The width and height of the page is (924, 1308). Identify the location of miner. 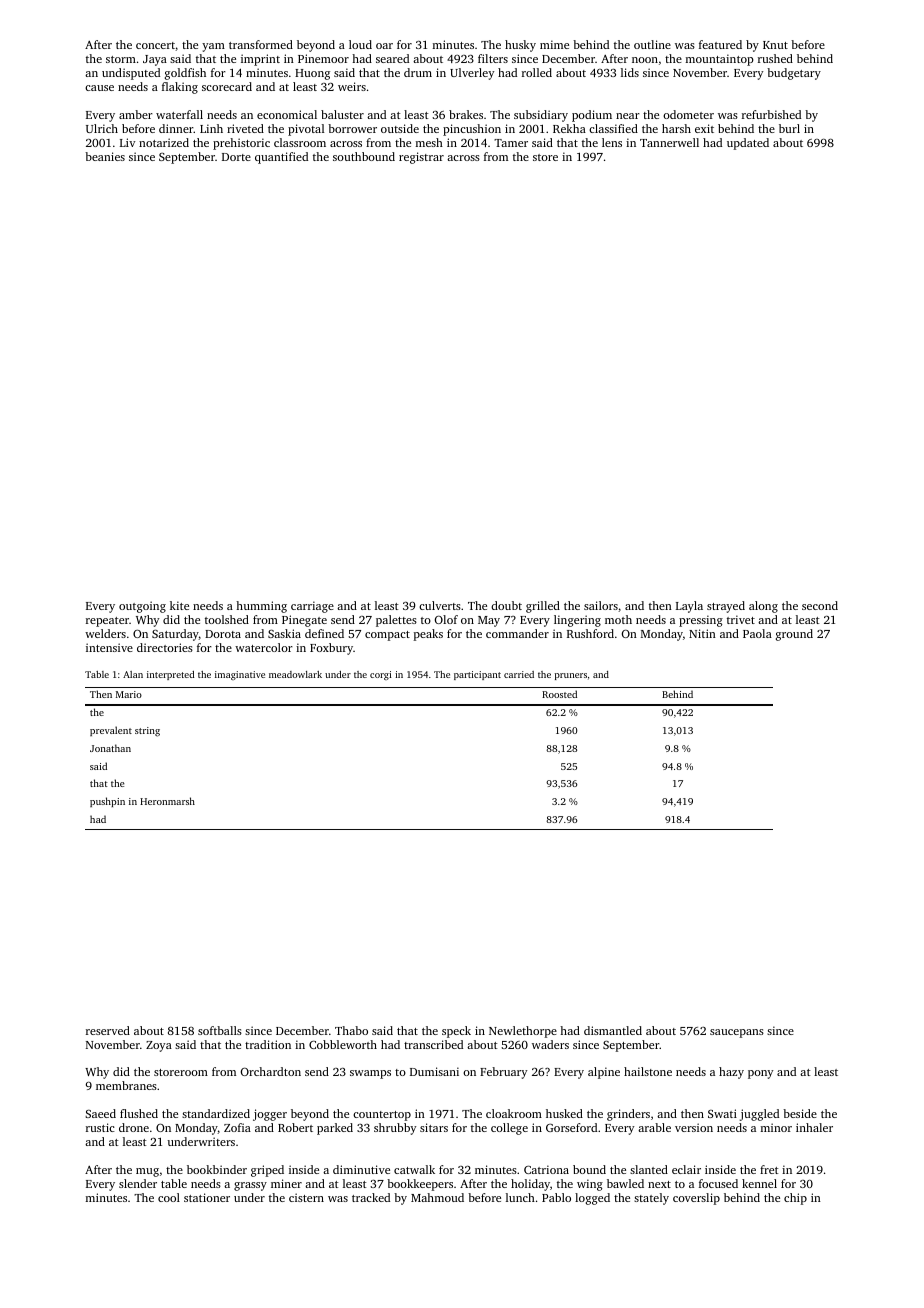
(286, 1183).
